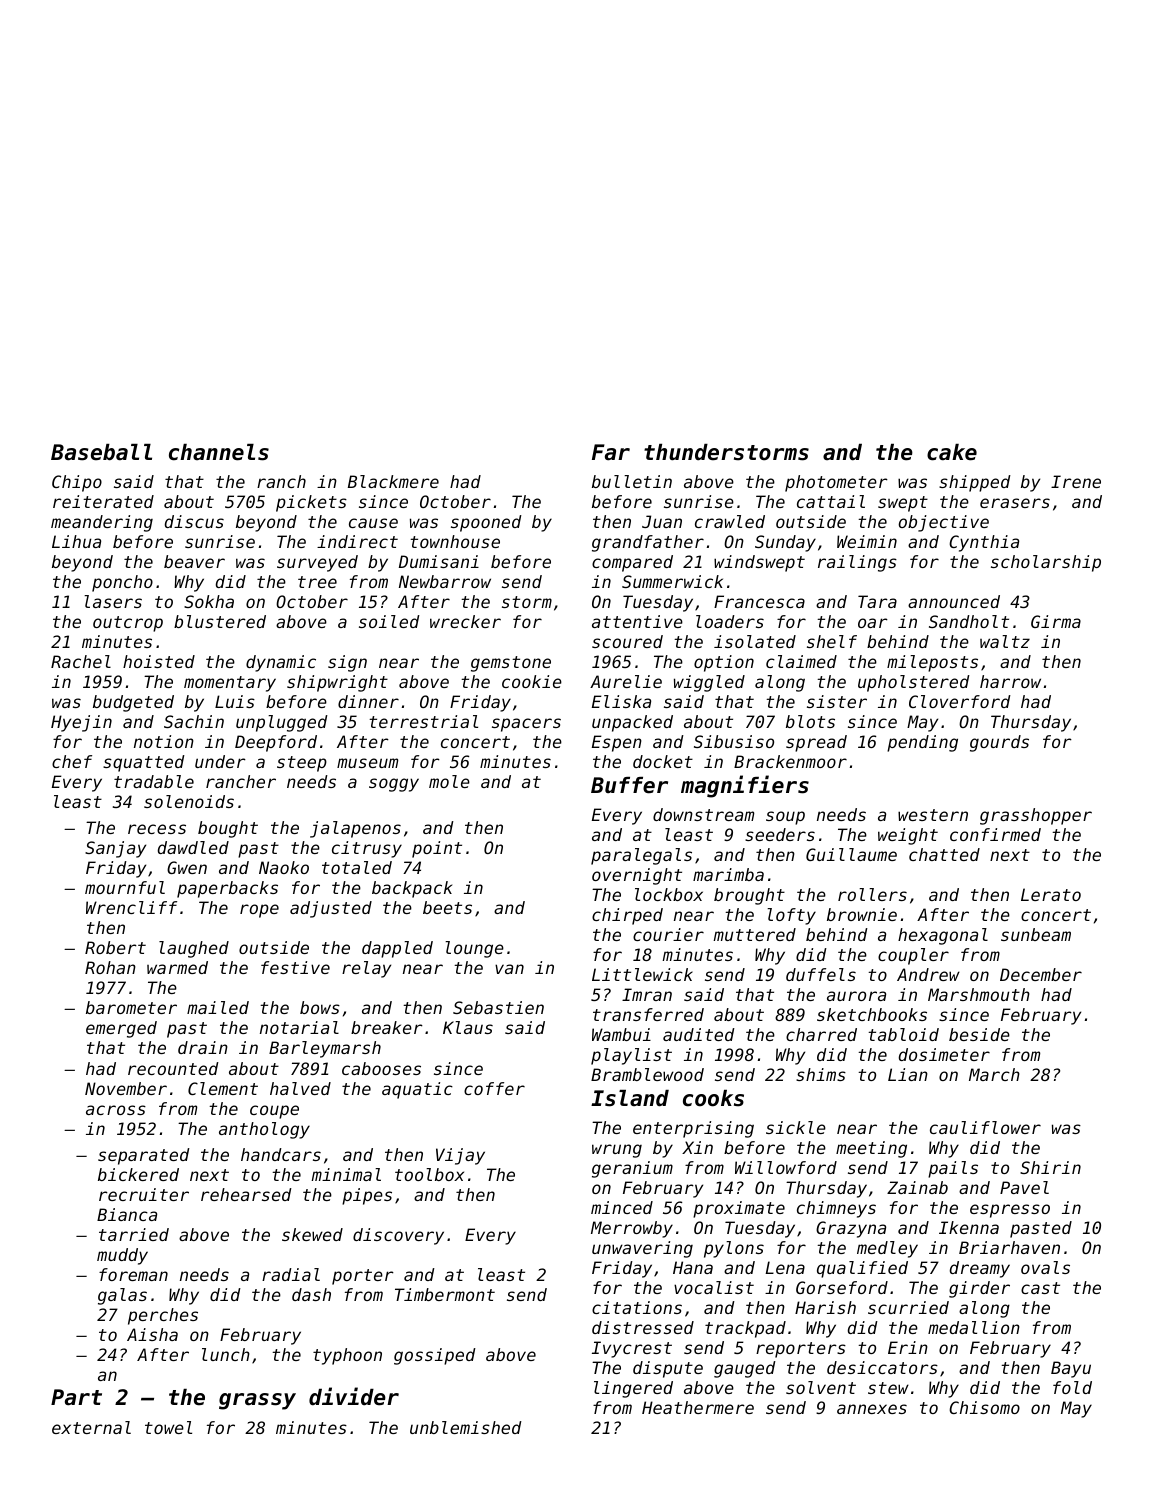  What do you see at coordinates (412, 889) in the image?
I see `backpack` at bounding box center [412, 889].
